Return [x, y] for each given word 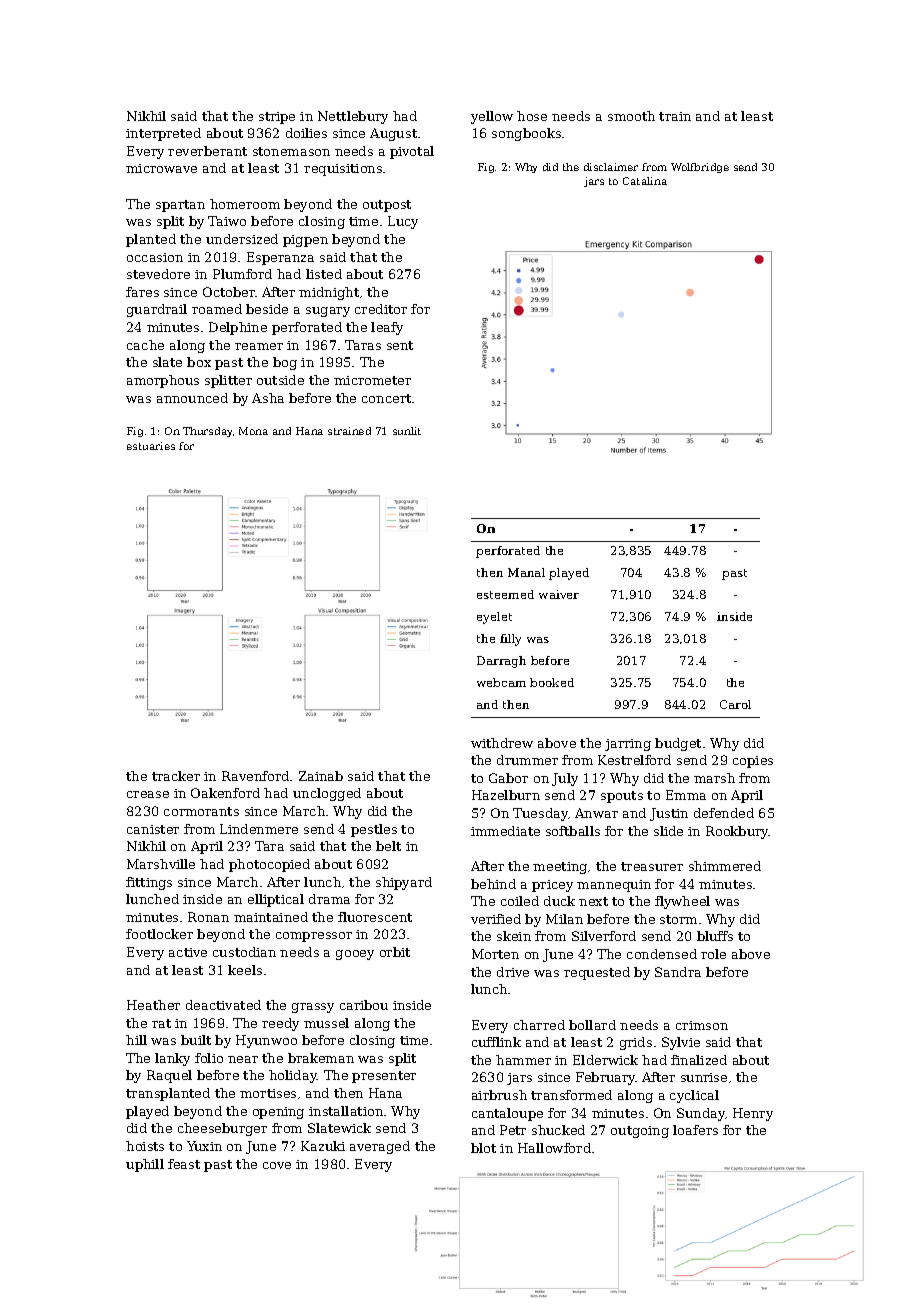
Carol [735, 704]
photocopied [269, 865]
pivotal [412, 152]
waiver [559, 594]
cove [277, 1165]
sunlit [407, 431]
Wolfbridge [700, 168]
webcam [501, 682]
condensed [662, 954]
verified [496, 919]
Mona [253, 431]
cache [145, 345]
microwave [161, 168]
